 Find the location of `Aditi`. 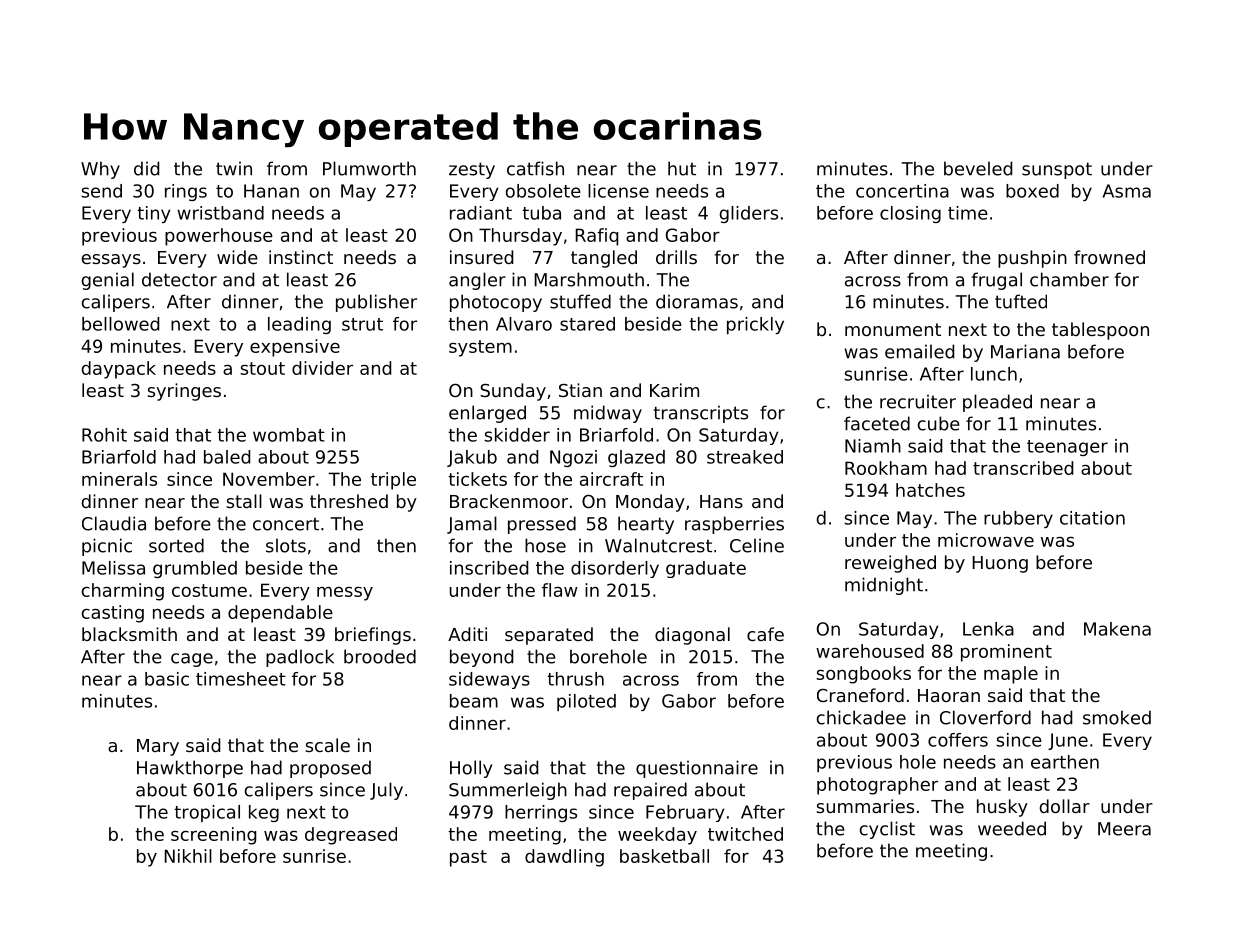

Aditi is located at coordinates (467, 634).
